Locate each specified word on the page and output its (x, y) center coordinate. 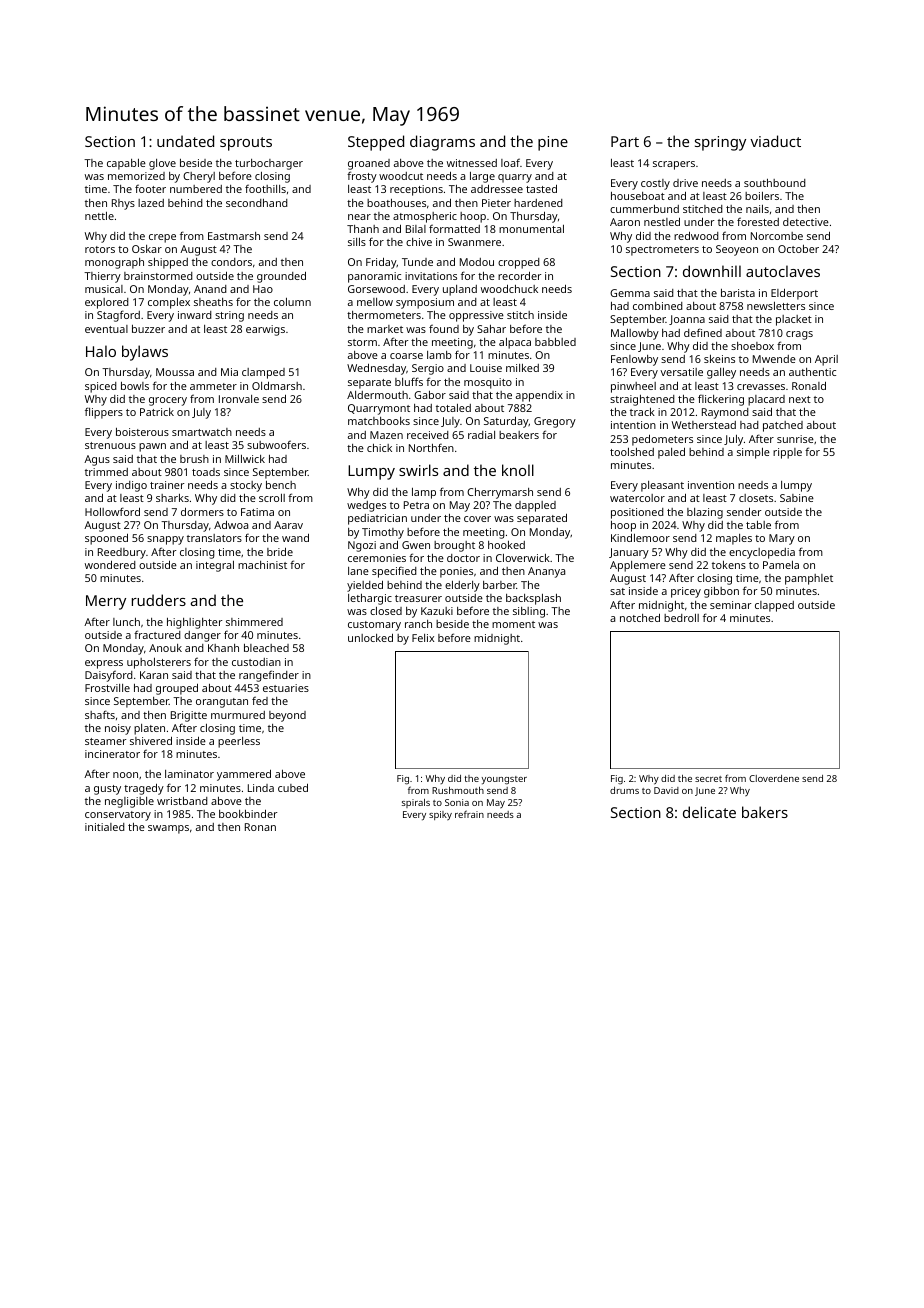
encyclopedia (762, 553)
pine (553, 143)
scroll (272, 498)
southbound (775, 183)
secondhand (257, 203)
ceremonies (377, 558)
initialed (105, 827)
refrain (469, 814)
